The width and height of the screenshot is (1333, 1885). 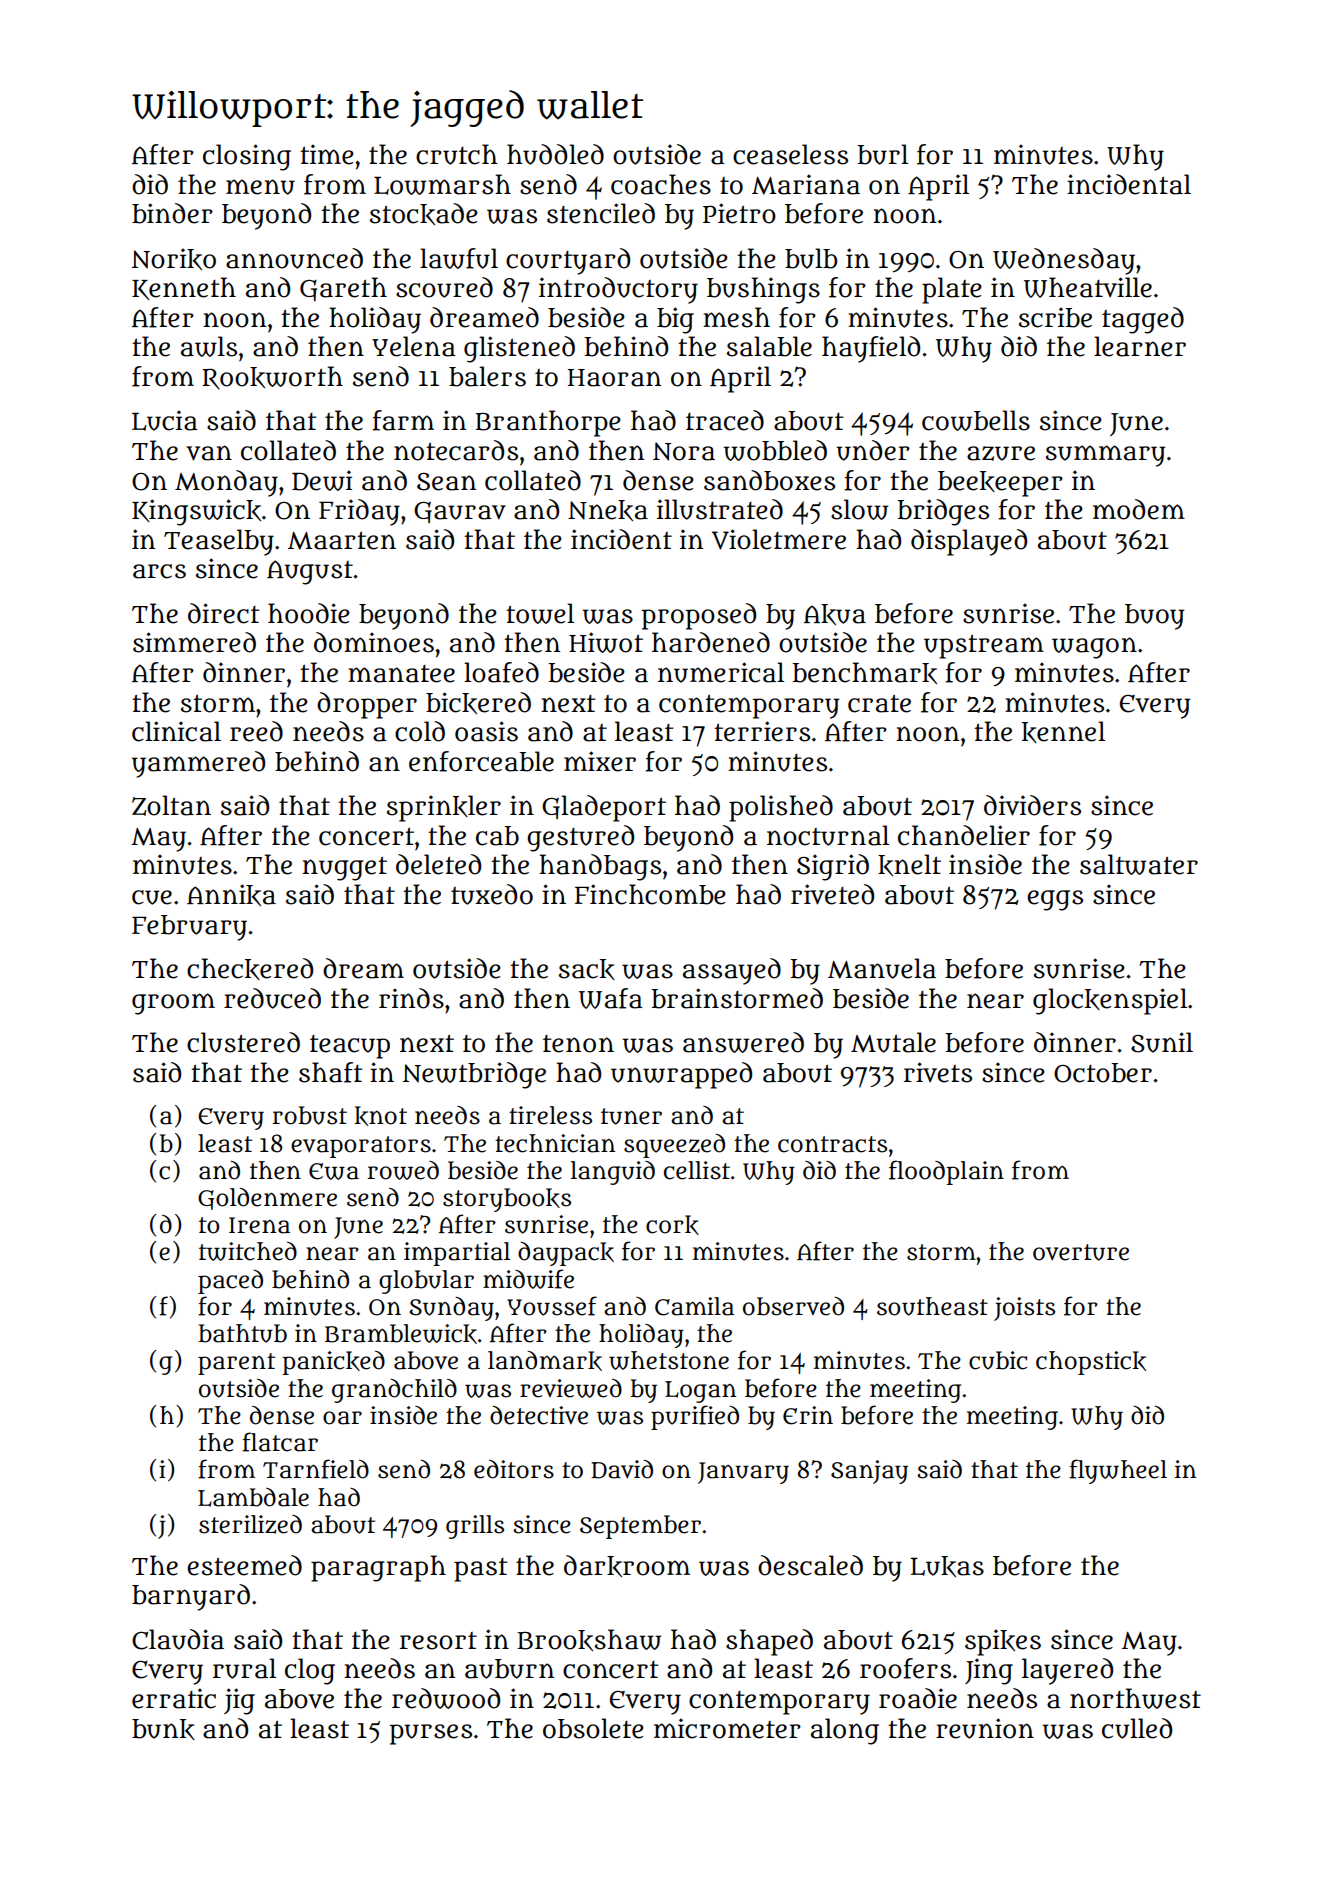 I want to click on chopstick, so click(x=1091, y=1363).
